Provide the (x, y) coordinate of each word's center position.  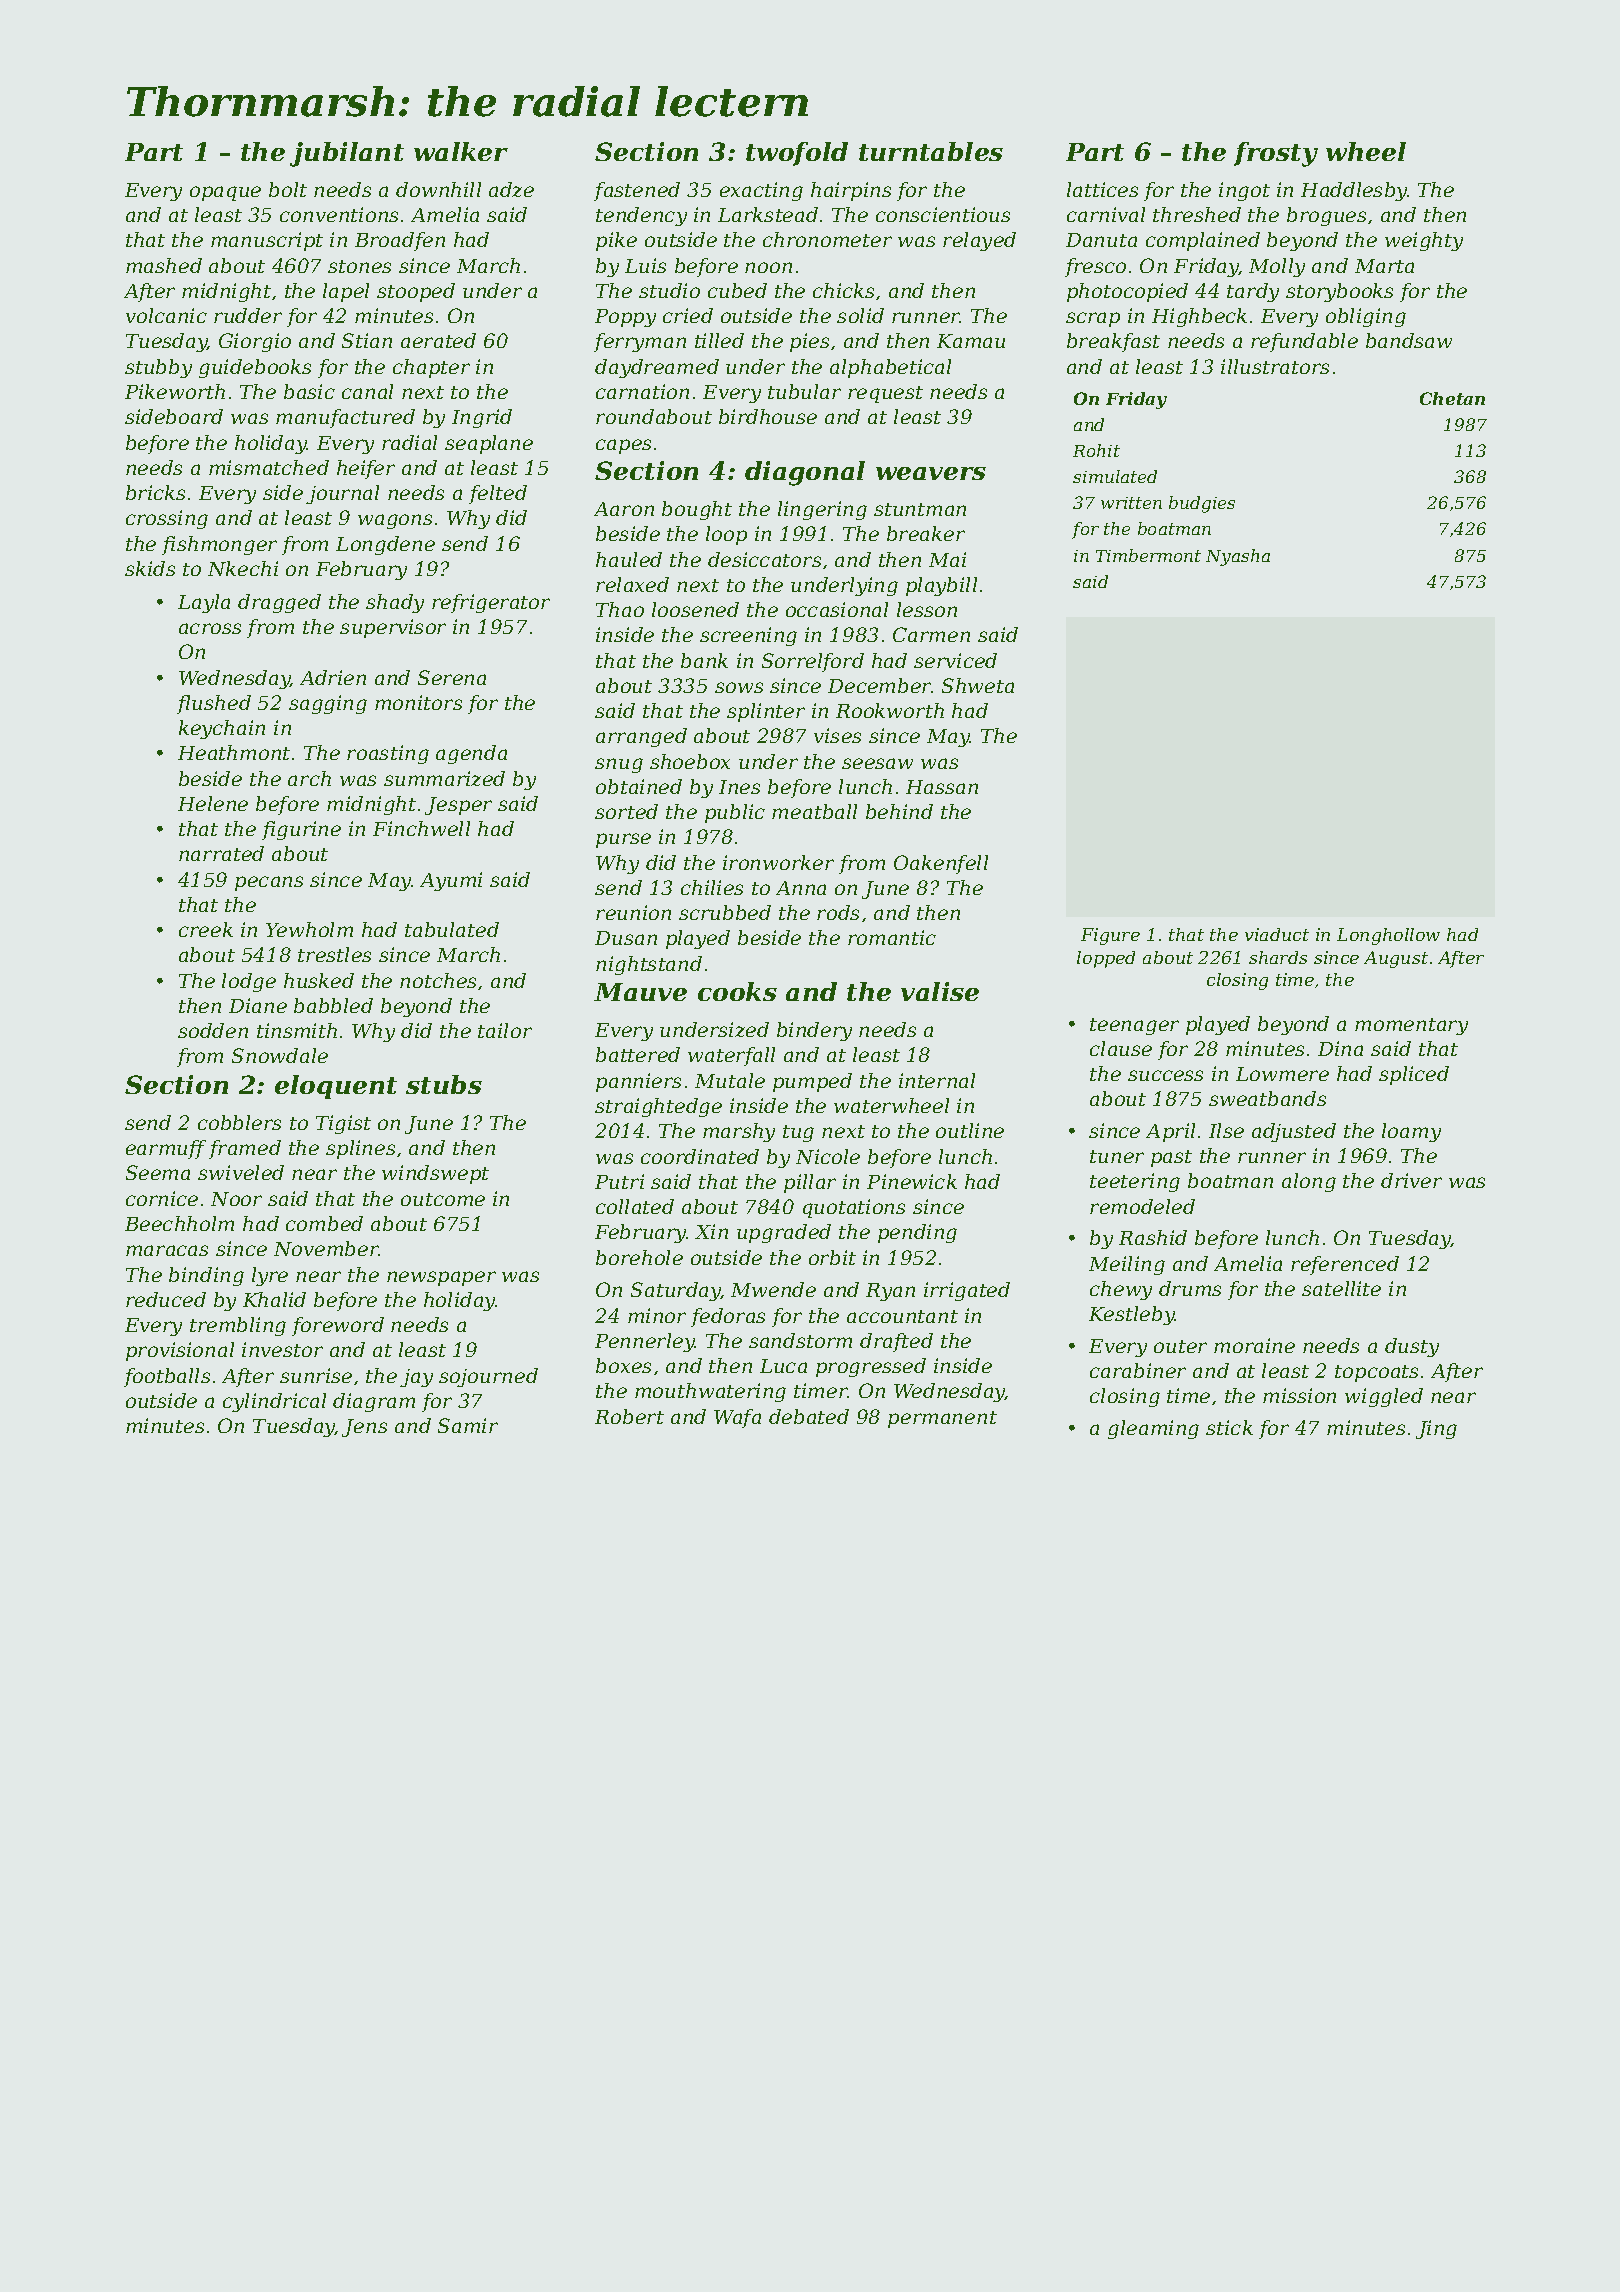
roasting (388, 754)
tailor (505, 1030)
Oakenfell (941, 864)
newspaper (441, 1278)
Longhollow (1388, 936)
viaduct (1277, 934)
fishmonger (219, 545)
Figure (1110, 936)
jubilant (347, 154)
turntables (931, 151)
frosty (1276, 154)
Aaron (624, 509)
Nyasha (1238, 557)
